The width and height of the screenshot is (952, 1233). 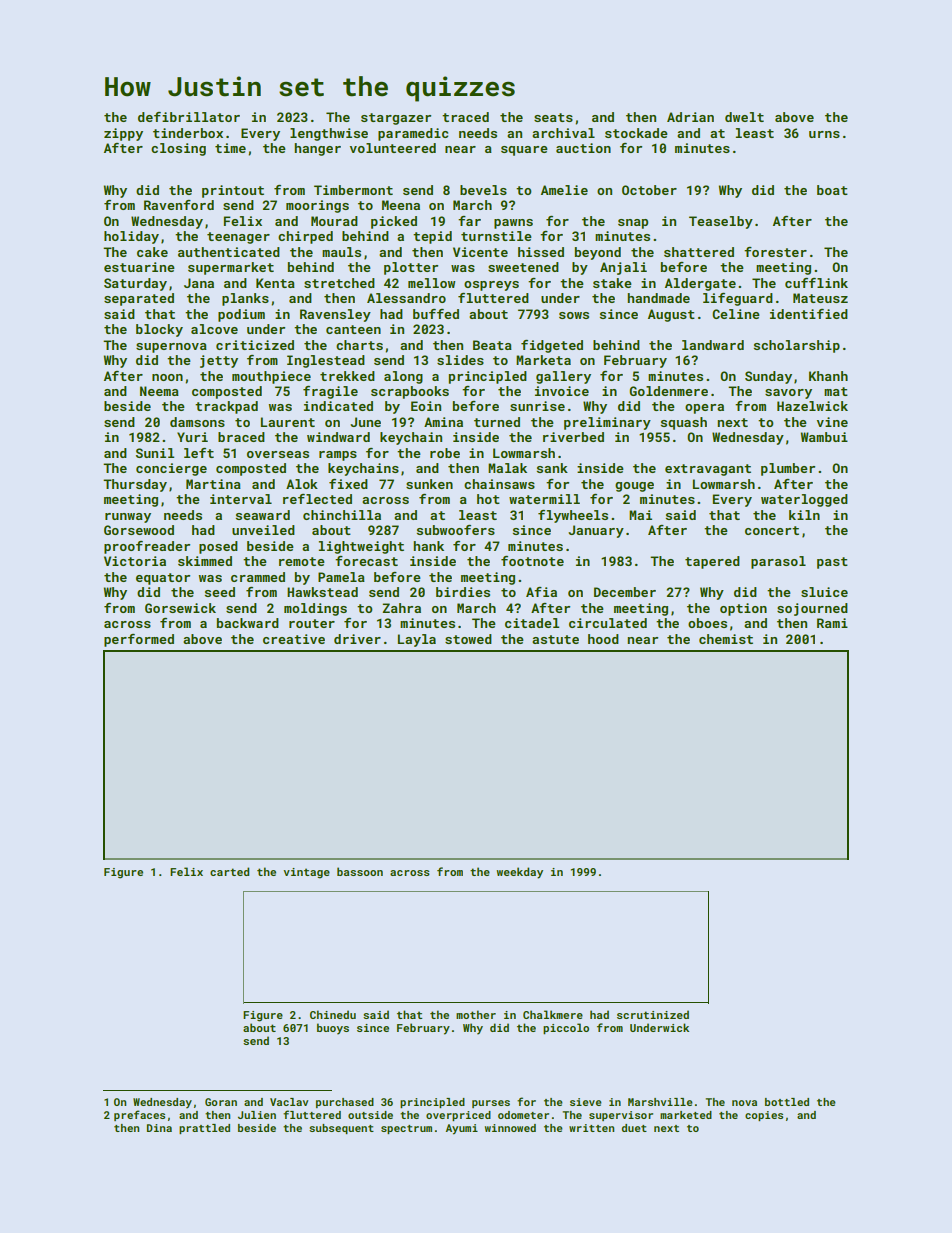 I want to click on stowed, so click(x=468, y=639).
